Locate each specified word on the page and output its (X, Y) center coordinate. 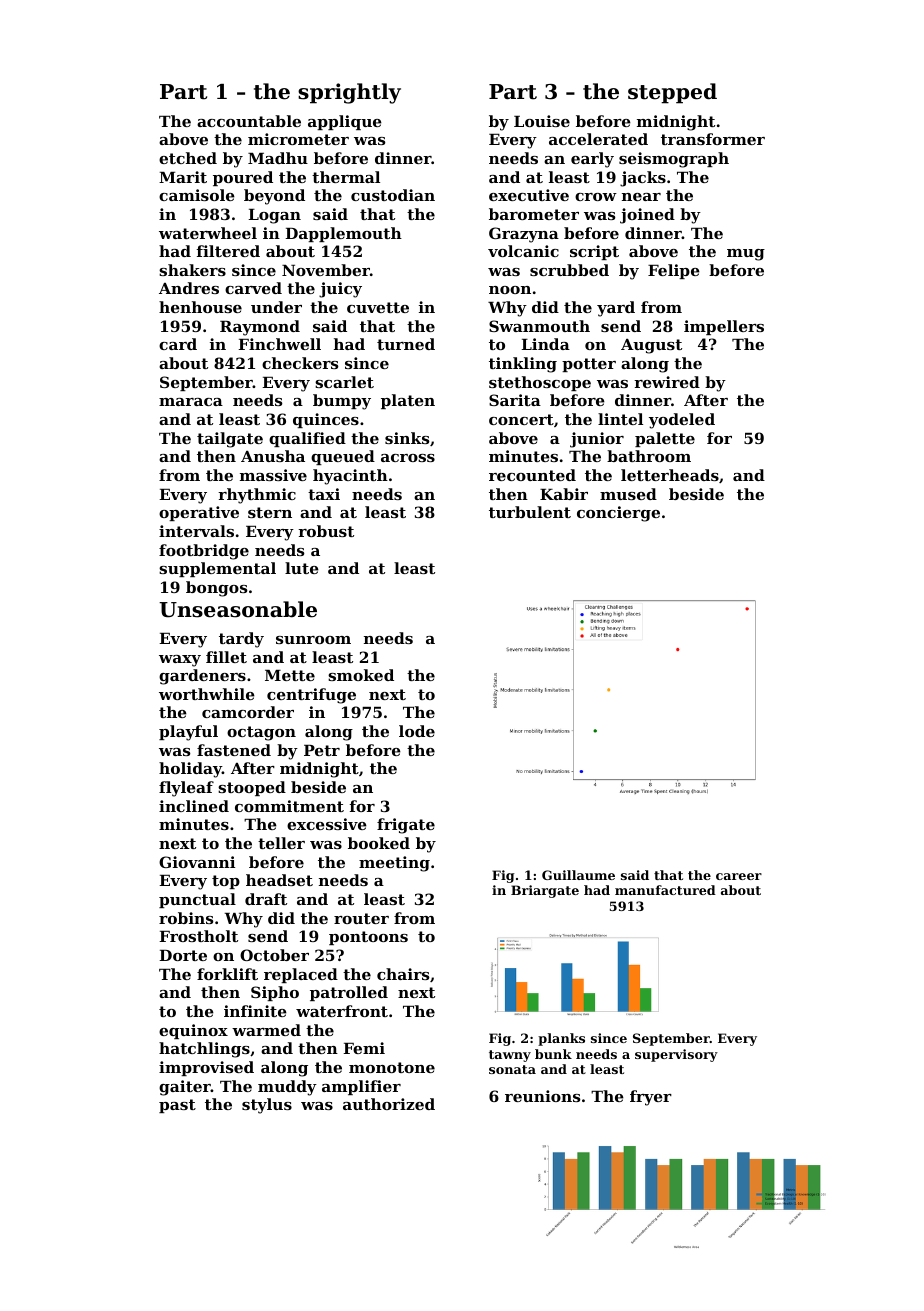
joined (647, 216)
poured (243, 178)
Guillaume (578, 875)
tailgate (230, 440)
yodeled (682, 421)
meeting (394, 864)
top (226, 882)
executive (529, 195)
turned (406, 344)
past (177, 1106)
